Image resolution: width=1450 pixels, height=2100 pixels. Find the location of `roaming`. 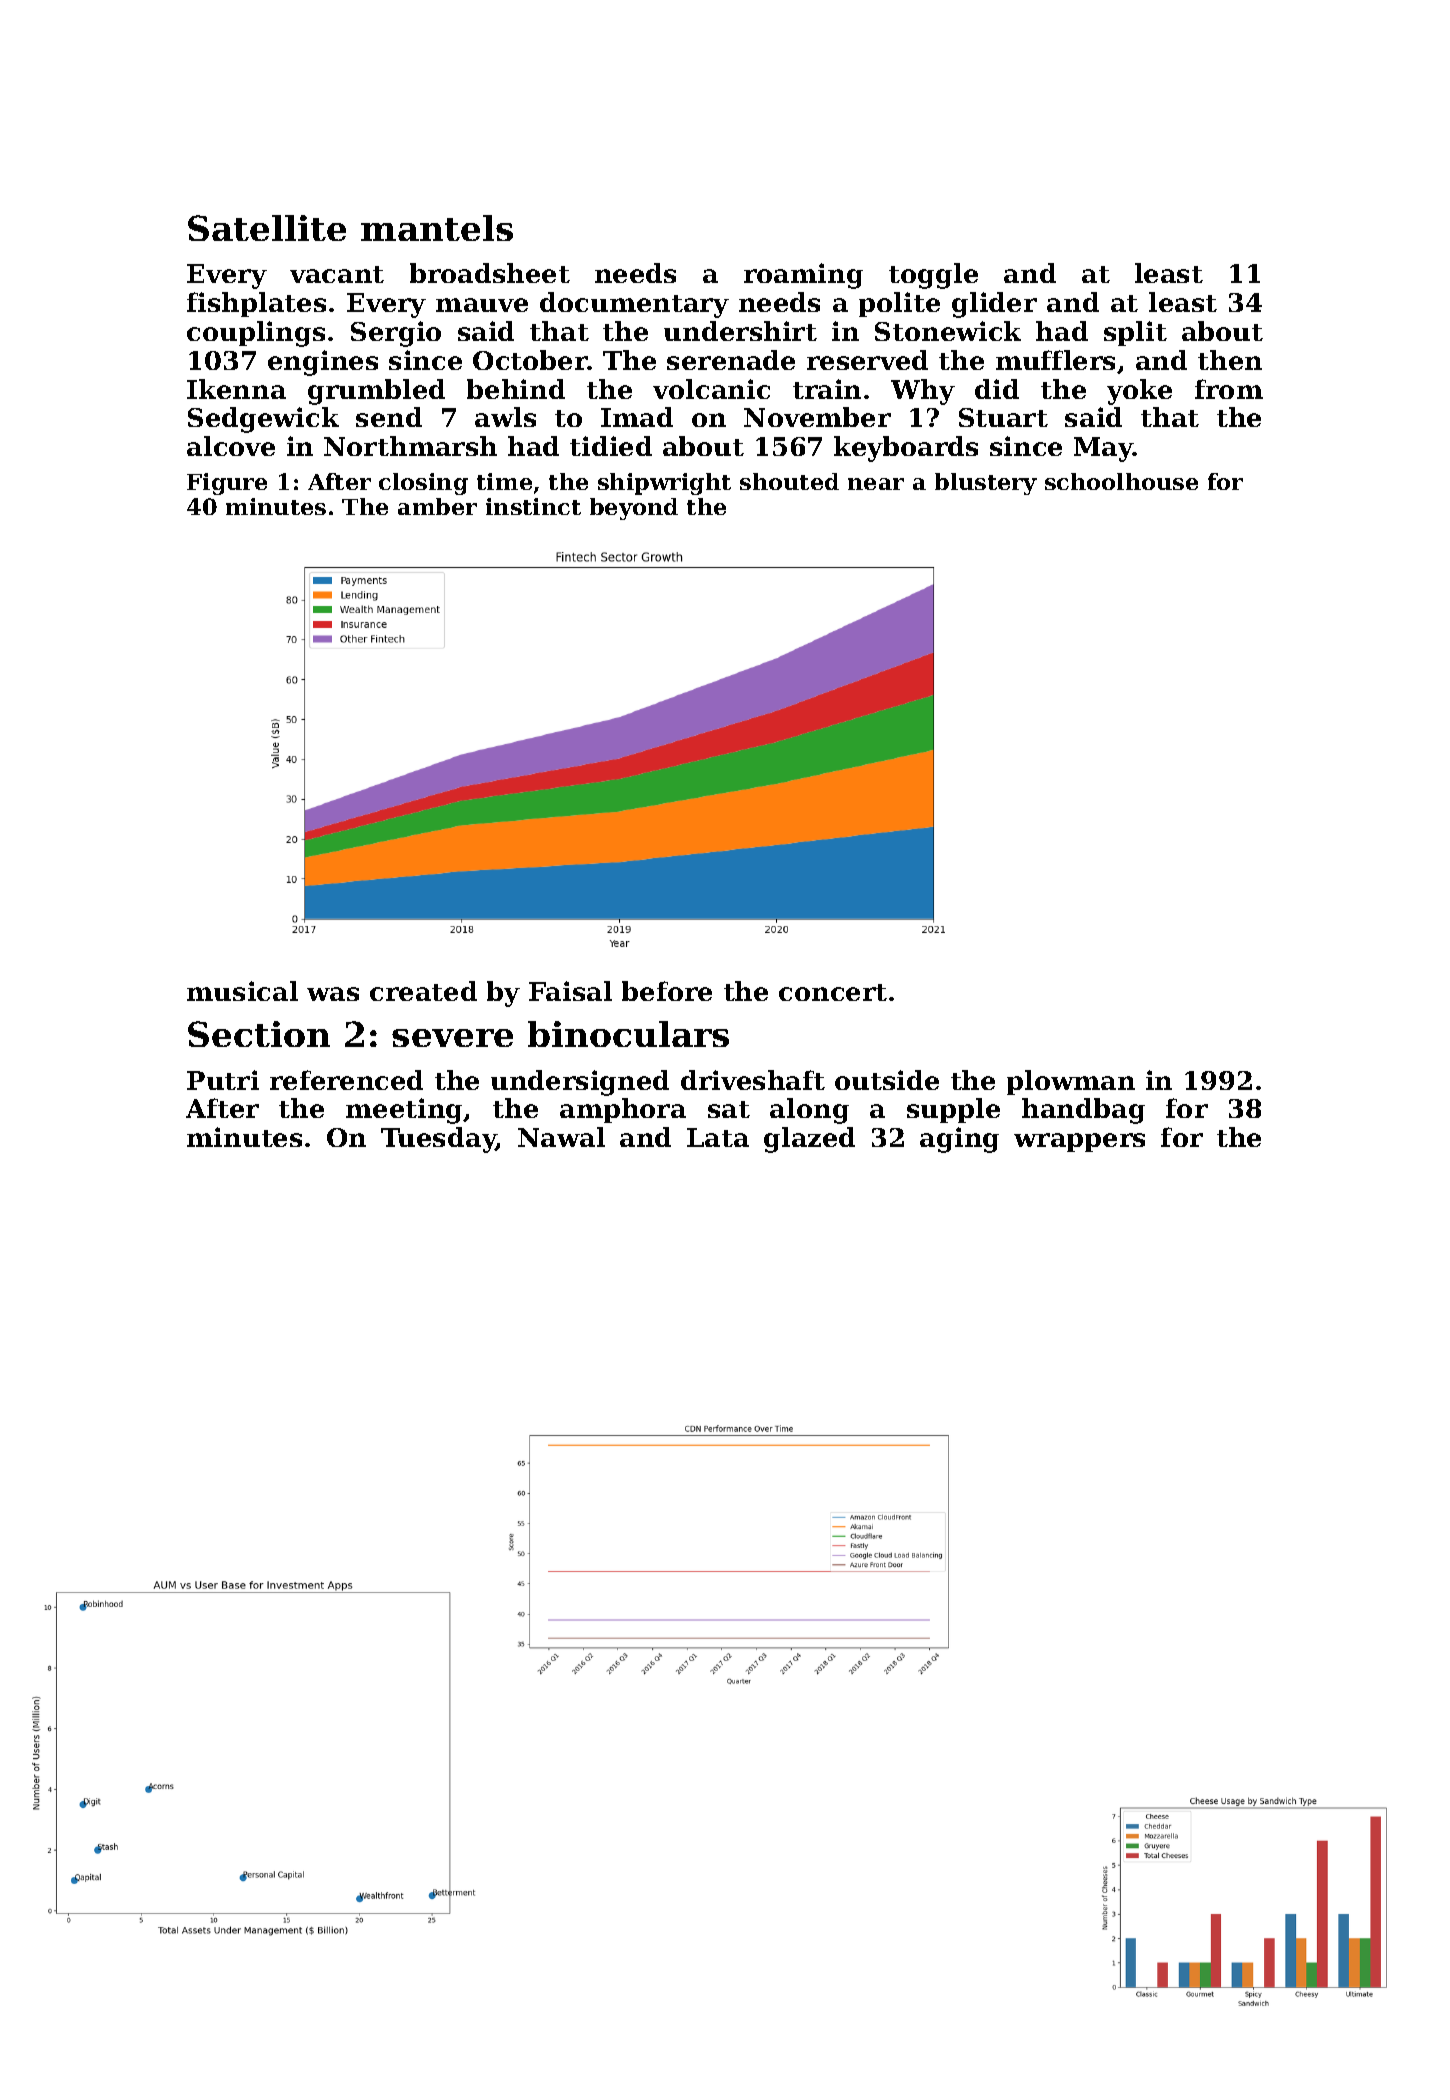

roaming is located at coordinates (803, 276).
